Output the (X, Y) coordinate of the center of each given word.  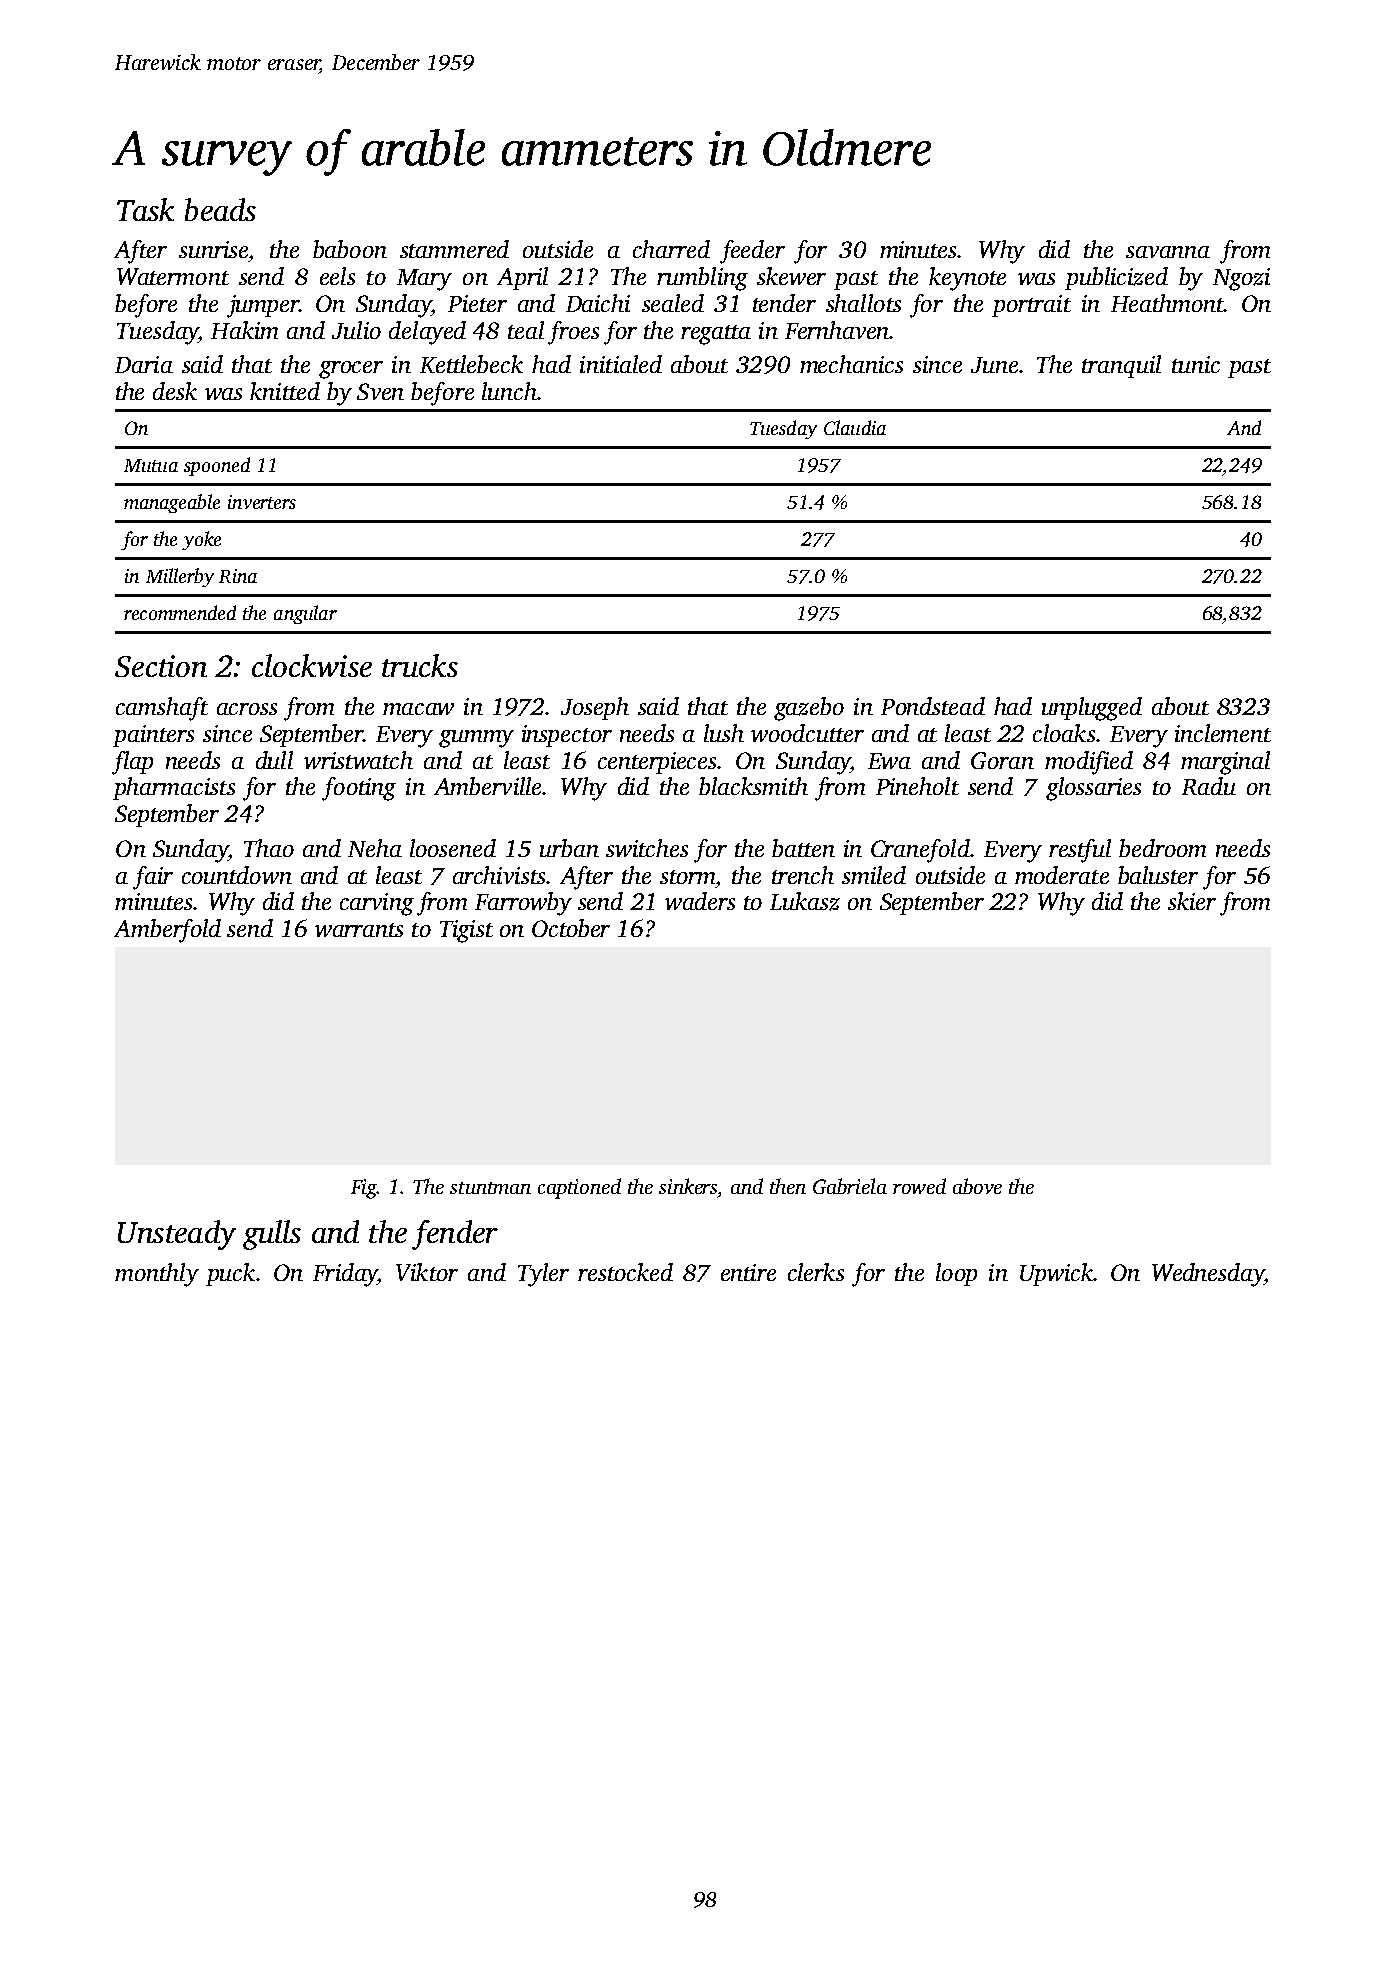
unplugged (1092, 709)
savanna (1168, 252)
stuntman (490, 1188)
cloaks (1064, 733)
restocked (625, 1272)
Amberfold (167, 931)
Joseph (595, 708)
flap (132, 763)
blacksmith (753, 786)
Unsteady (177, 1235)
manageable (172, 503)
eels (337, 276)
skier (1192, 901)
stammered (454, 249)
